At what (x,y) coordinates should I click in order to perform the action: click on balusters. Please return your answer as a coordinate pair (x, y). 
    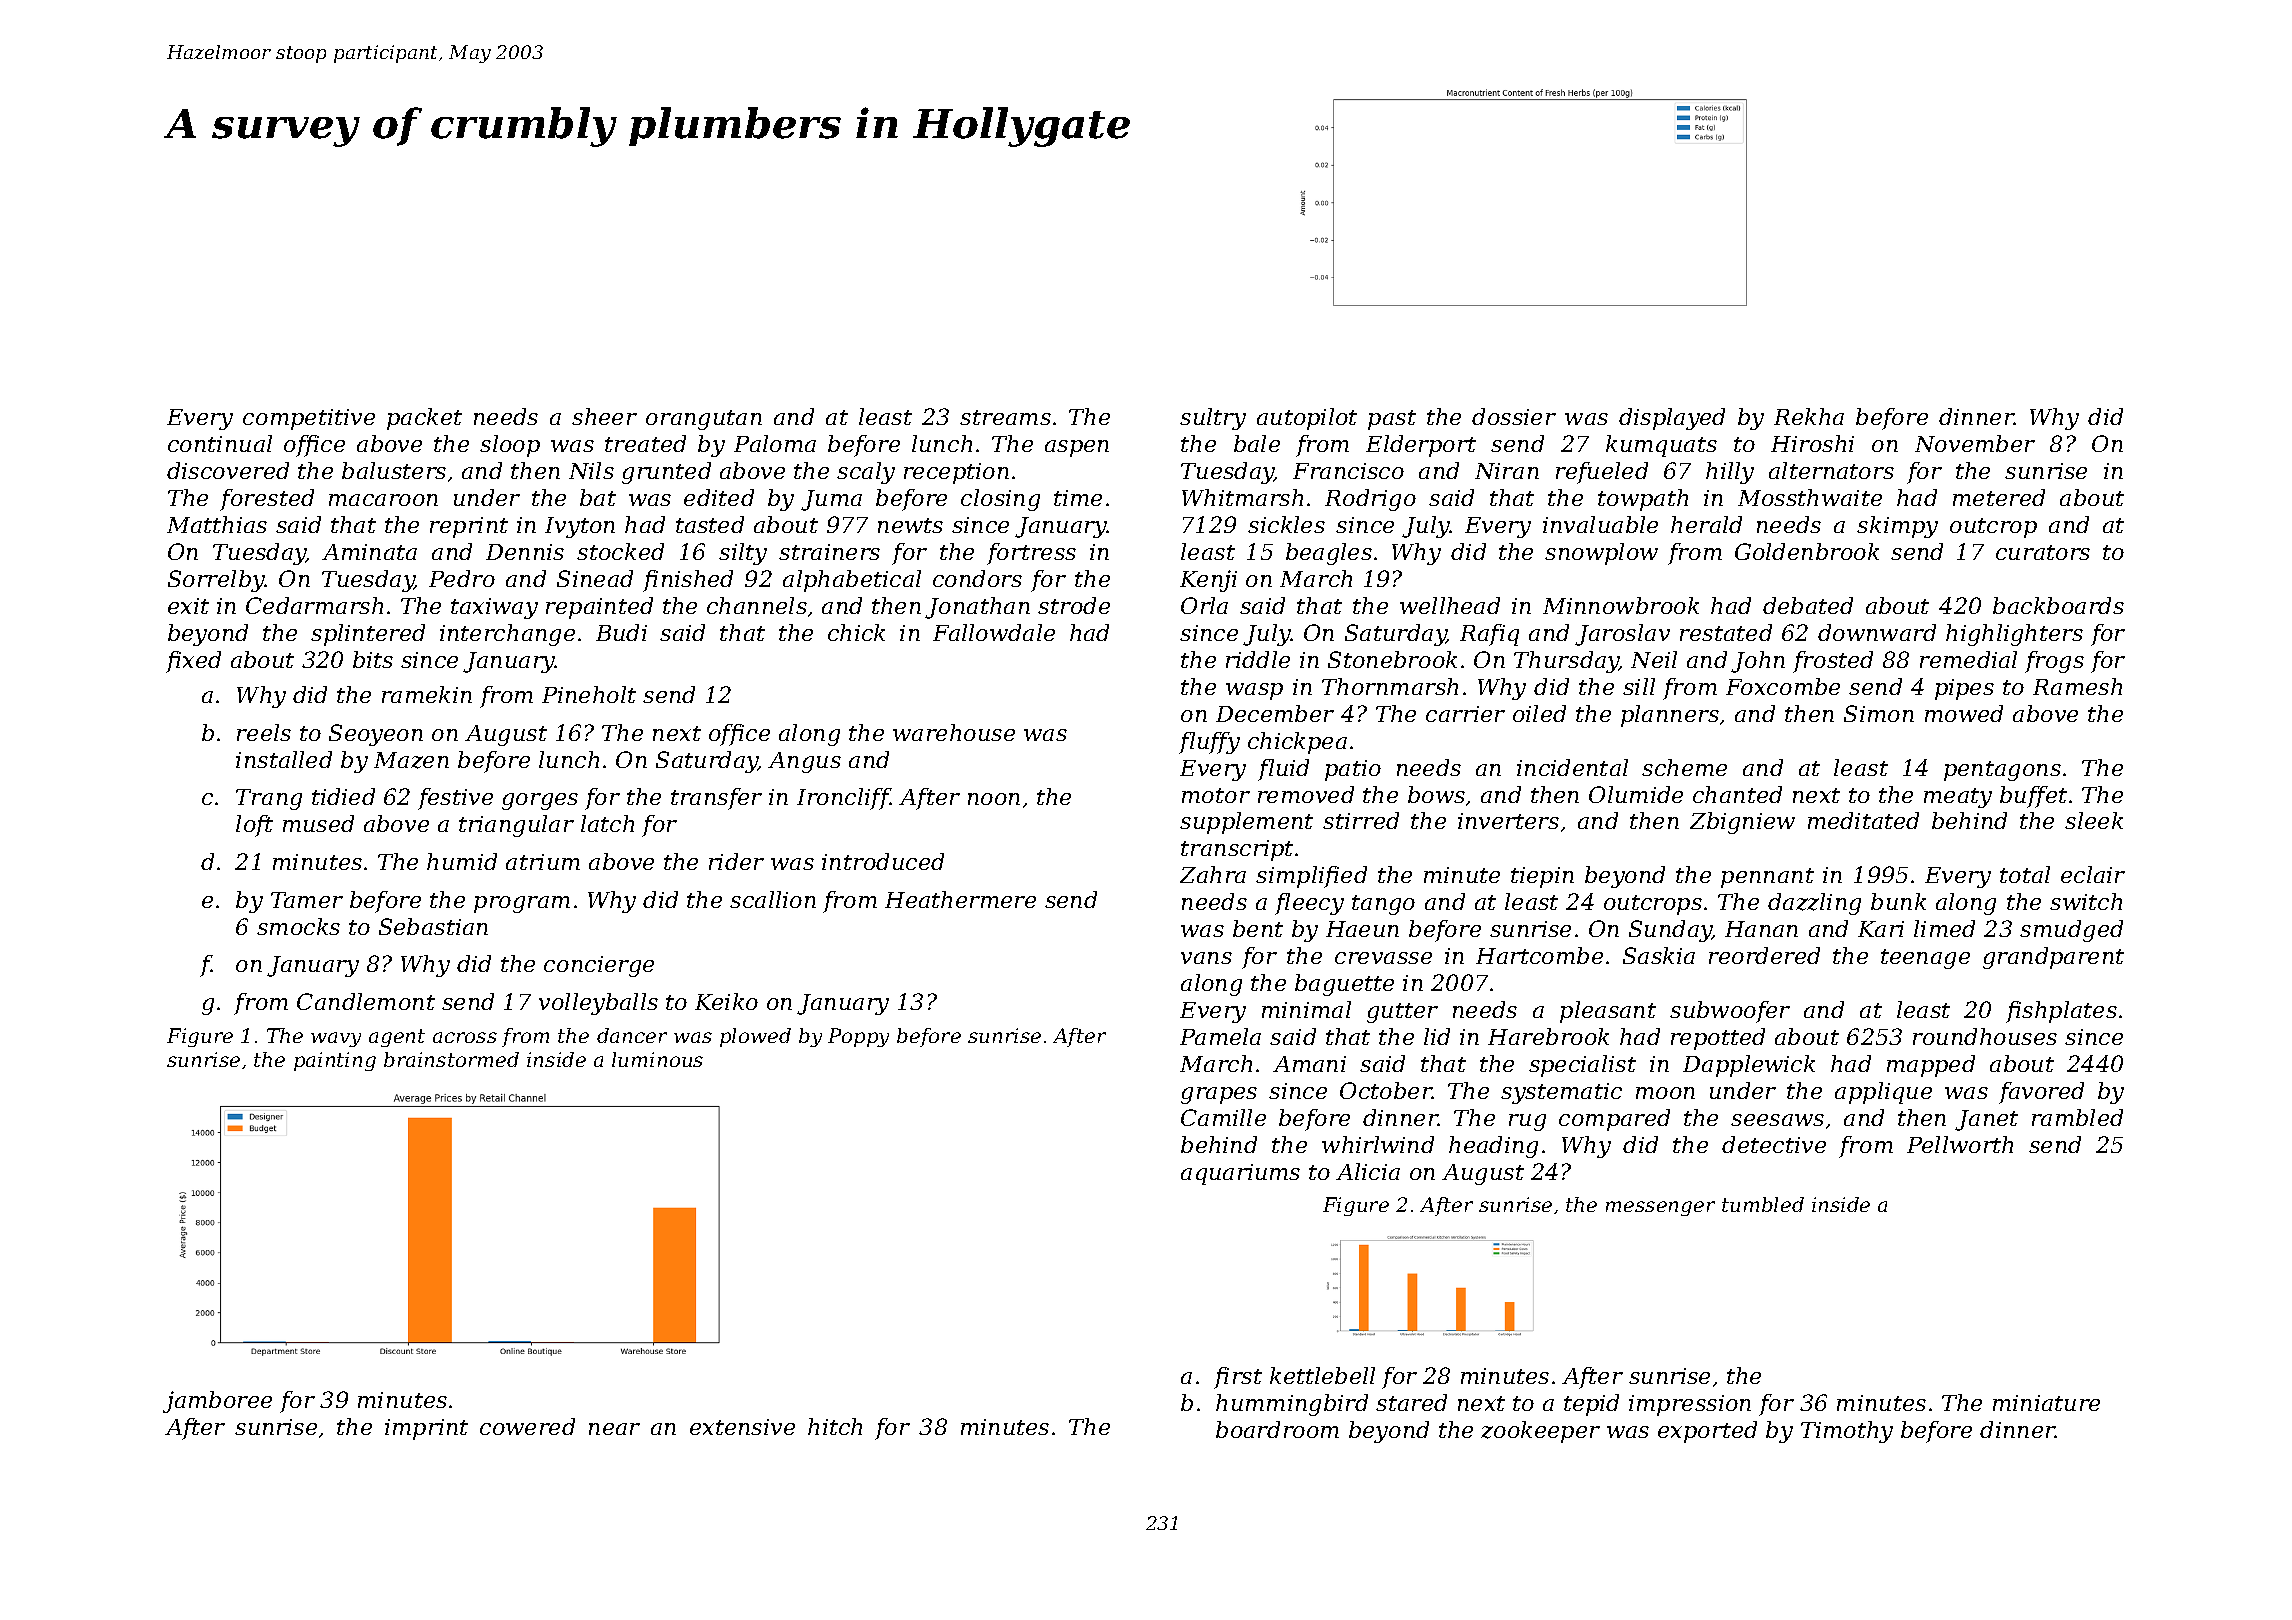
    Looking at the image, I should click on (394, 470).
